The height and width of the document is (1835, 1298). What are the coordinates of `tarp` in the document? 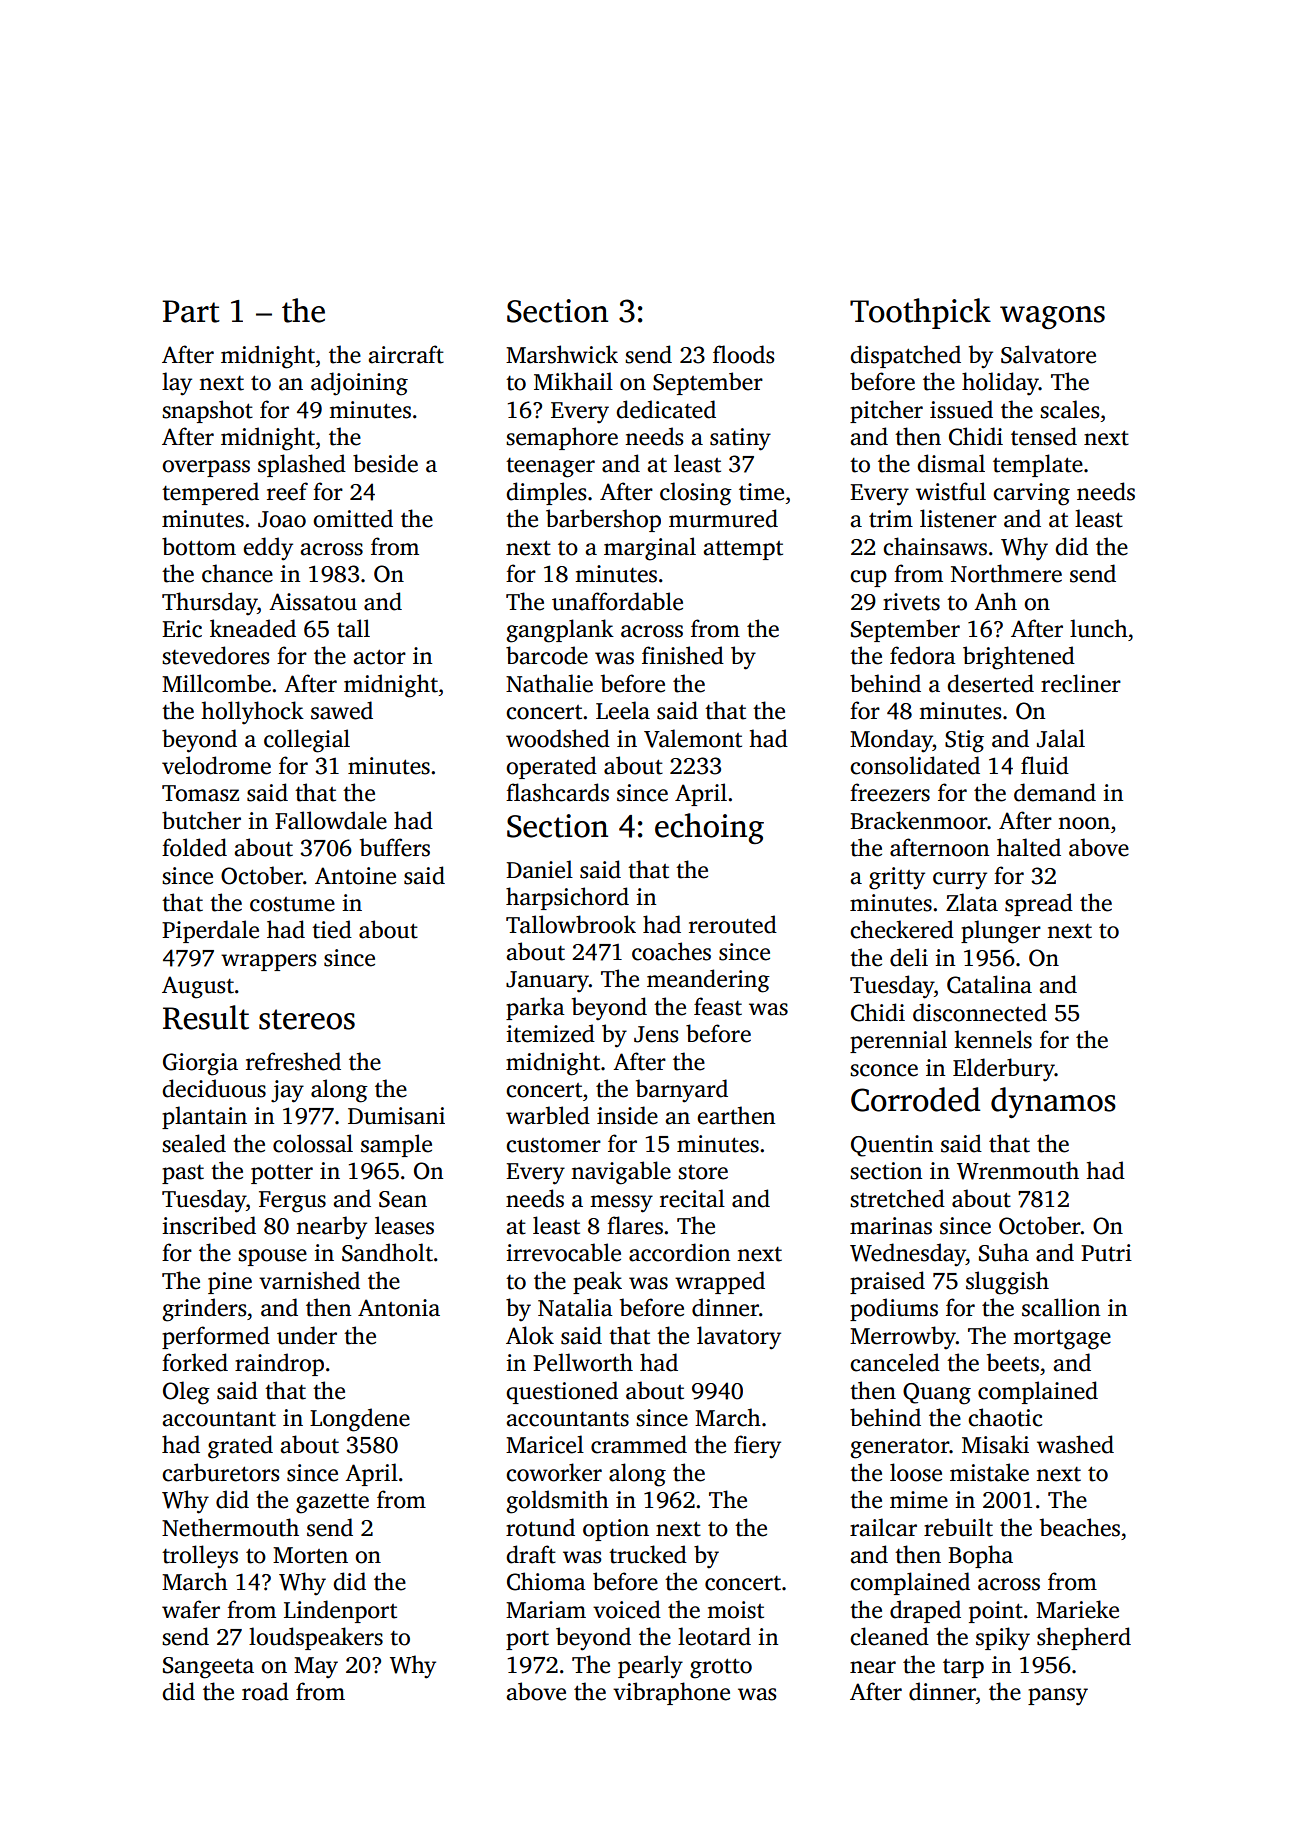 It's located at (963, 1668).
